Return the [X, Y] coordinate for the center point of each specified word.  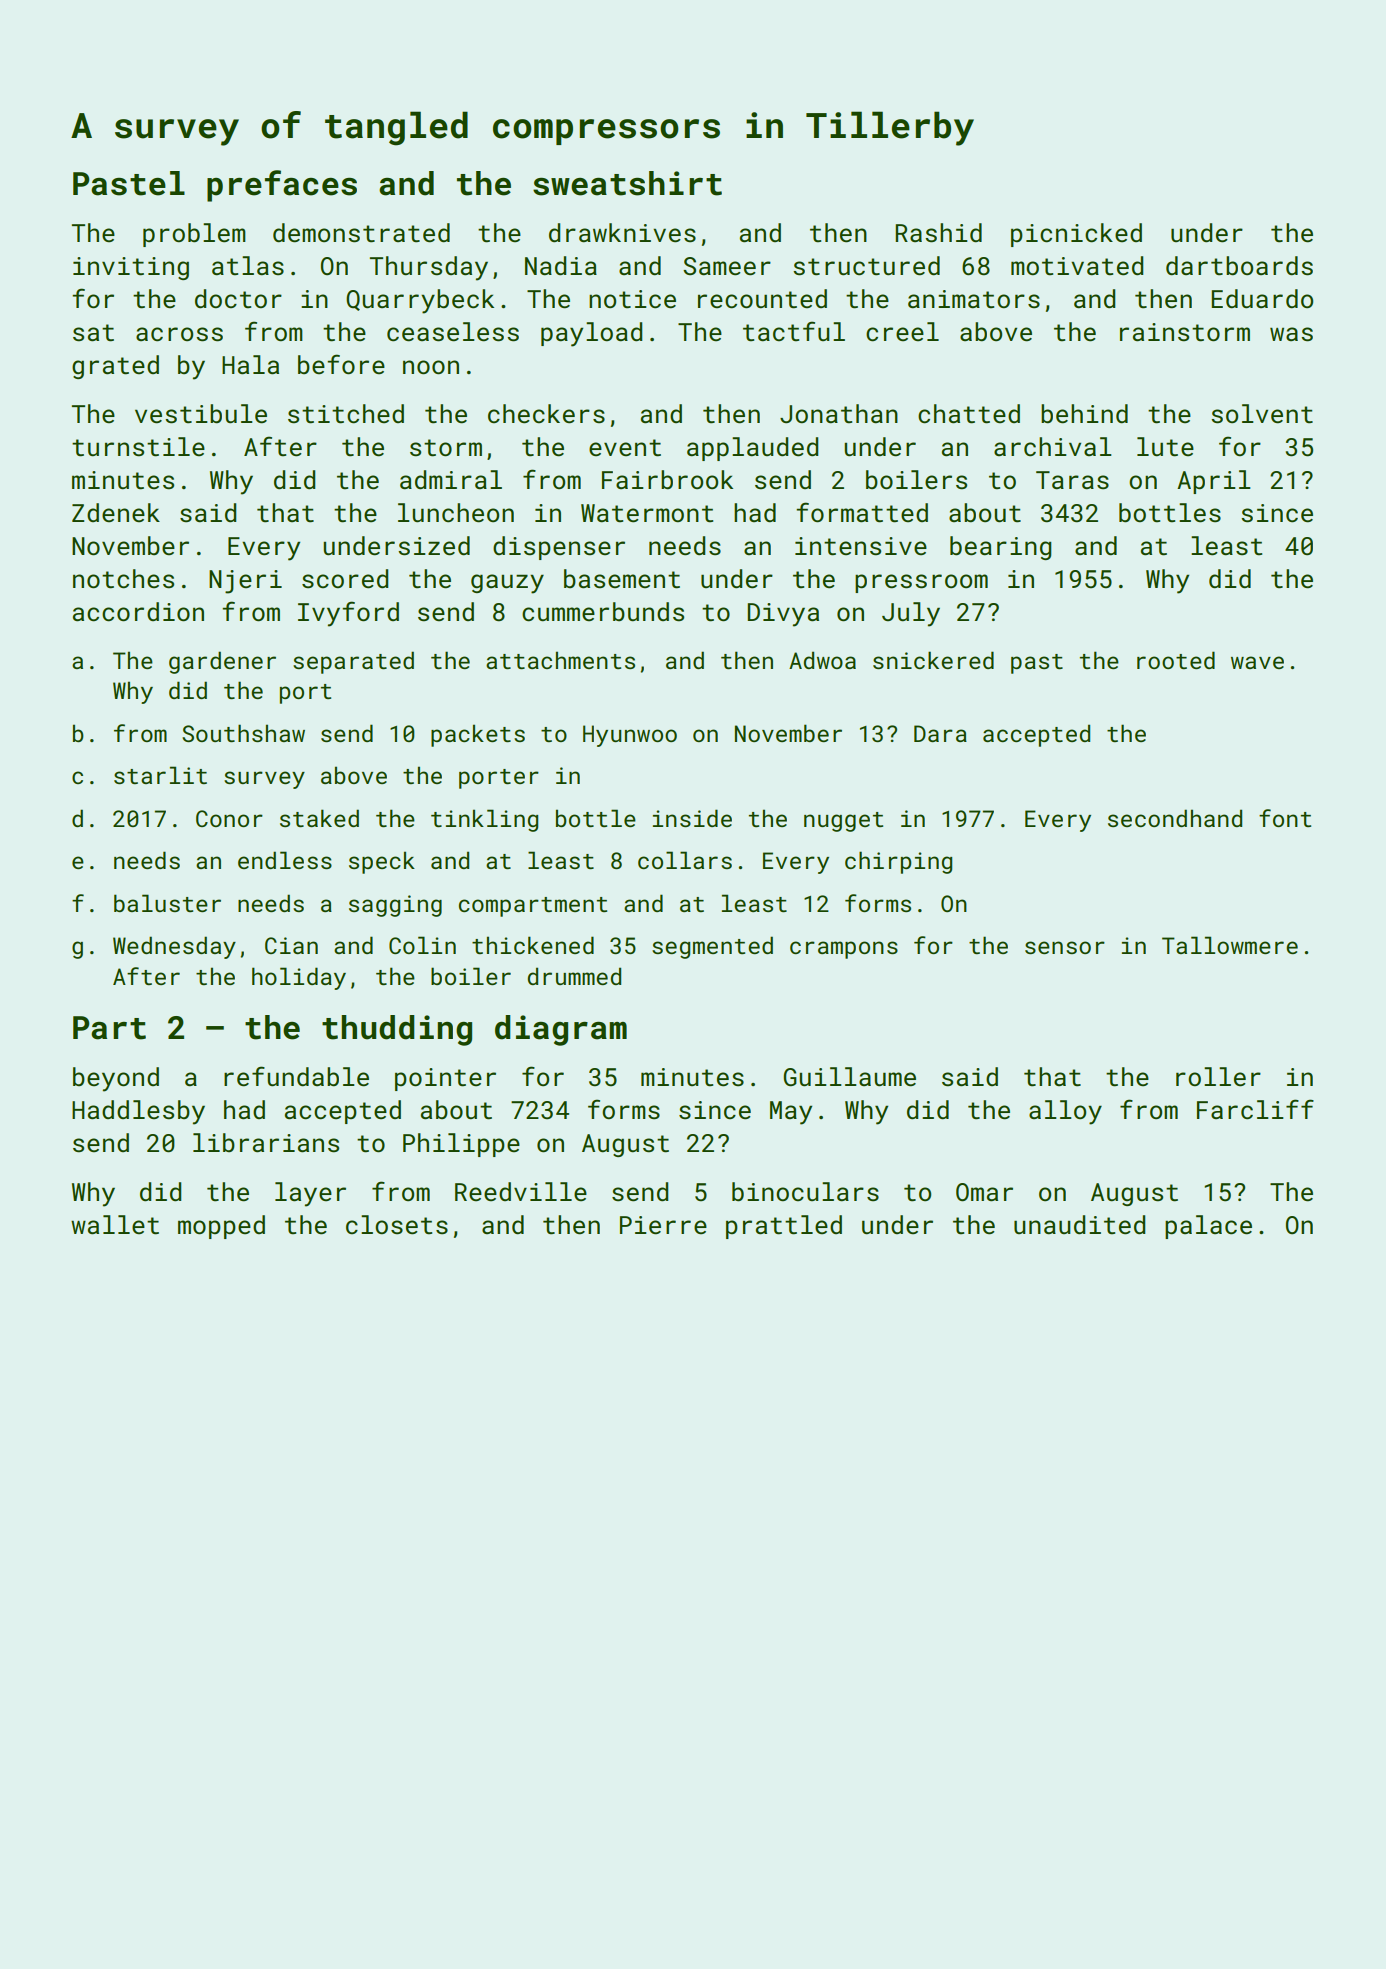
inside [692, 818]
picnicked [1076, 235]
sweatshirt [627, 183]
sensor [1065, 947]
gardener [222, 662]
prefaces [282, 186]
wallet [115, 1225]
